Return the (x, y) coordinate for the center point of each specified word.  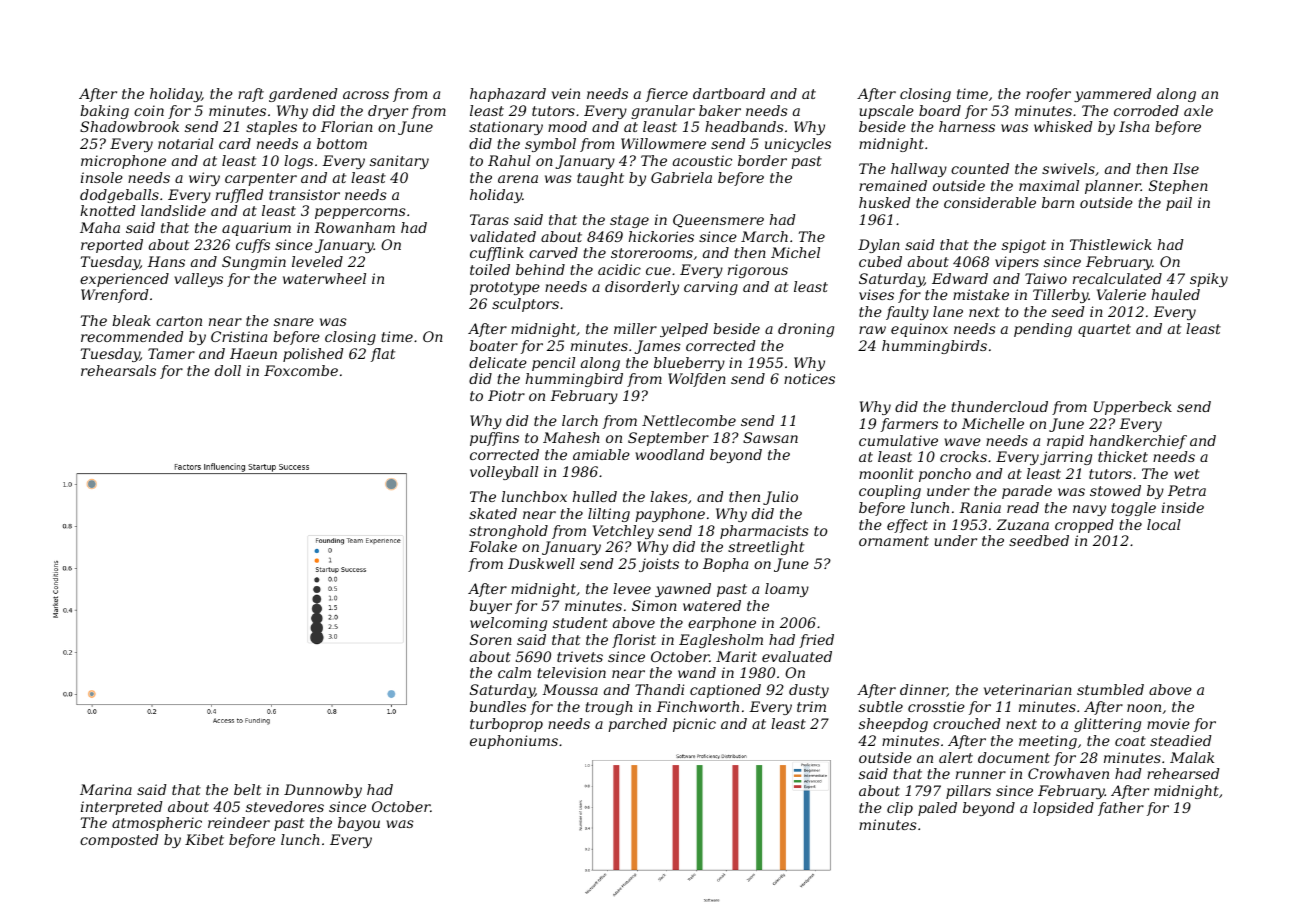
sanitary (399, 162)
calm (514, 672)
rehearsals (118, 370)
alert (956, 757)
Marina (106, 789)
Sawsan (770, 437)
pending (1043, 330)
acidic (619, 269)
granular (663, 112)
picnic (694, 725)
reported (112, 246)
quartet (1104, 330)
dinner (923, 690)
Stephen (1178, 187)
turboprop (506, 725)
